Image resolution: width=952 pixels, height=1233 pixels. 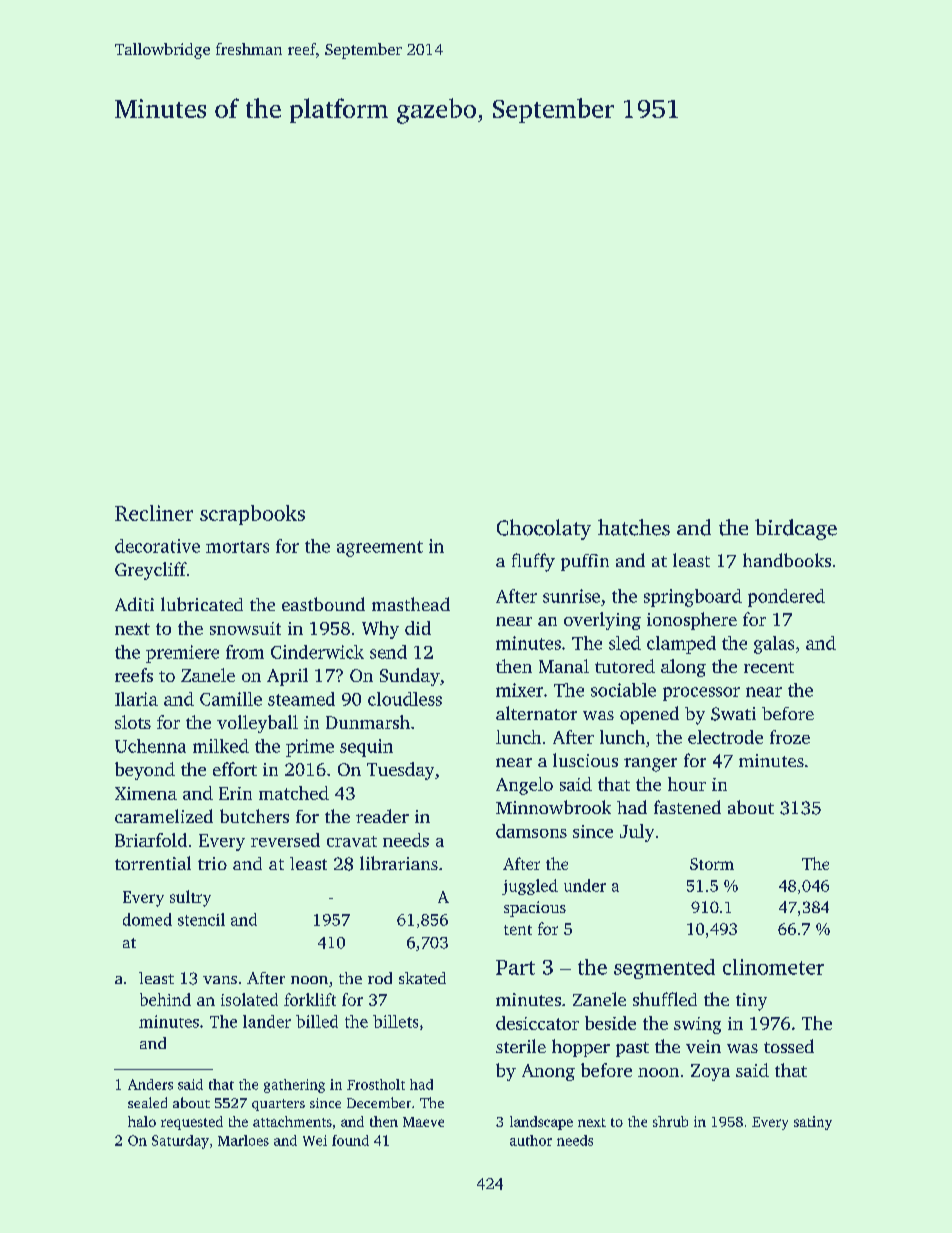 What do you see at coordinates (202, 604) in the page?
I see `lubricated` at bounding box center [202, 604].
